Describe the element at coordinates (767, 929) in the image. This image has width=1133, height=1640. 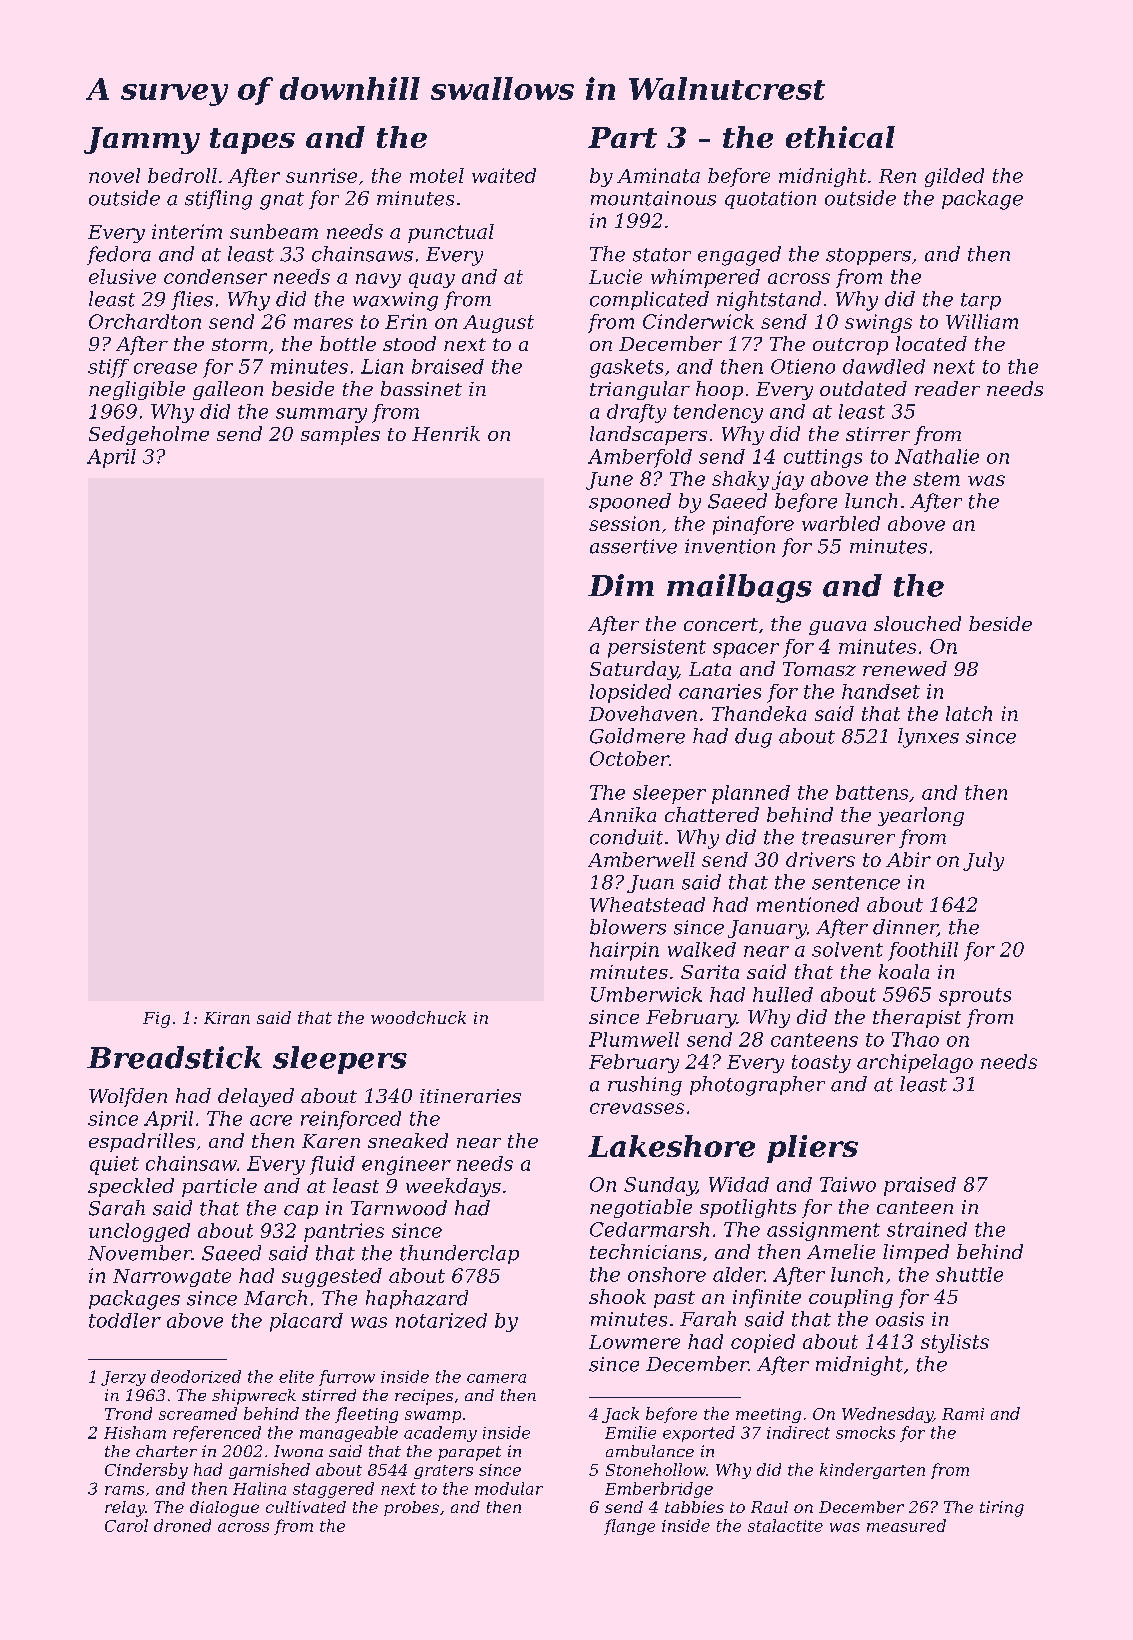
I see `January` at that location.
